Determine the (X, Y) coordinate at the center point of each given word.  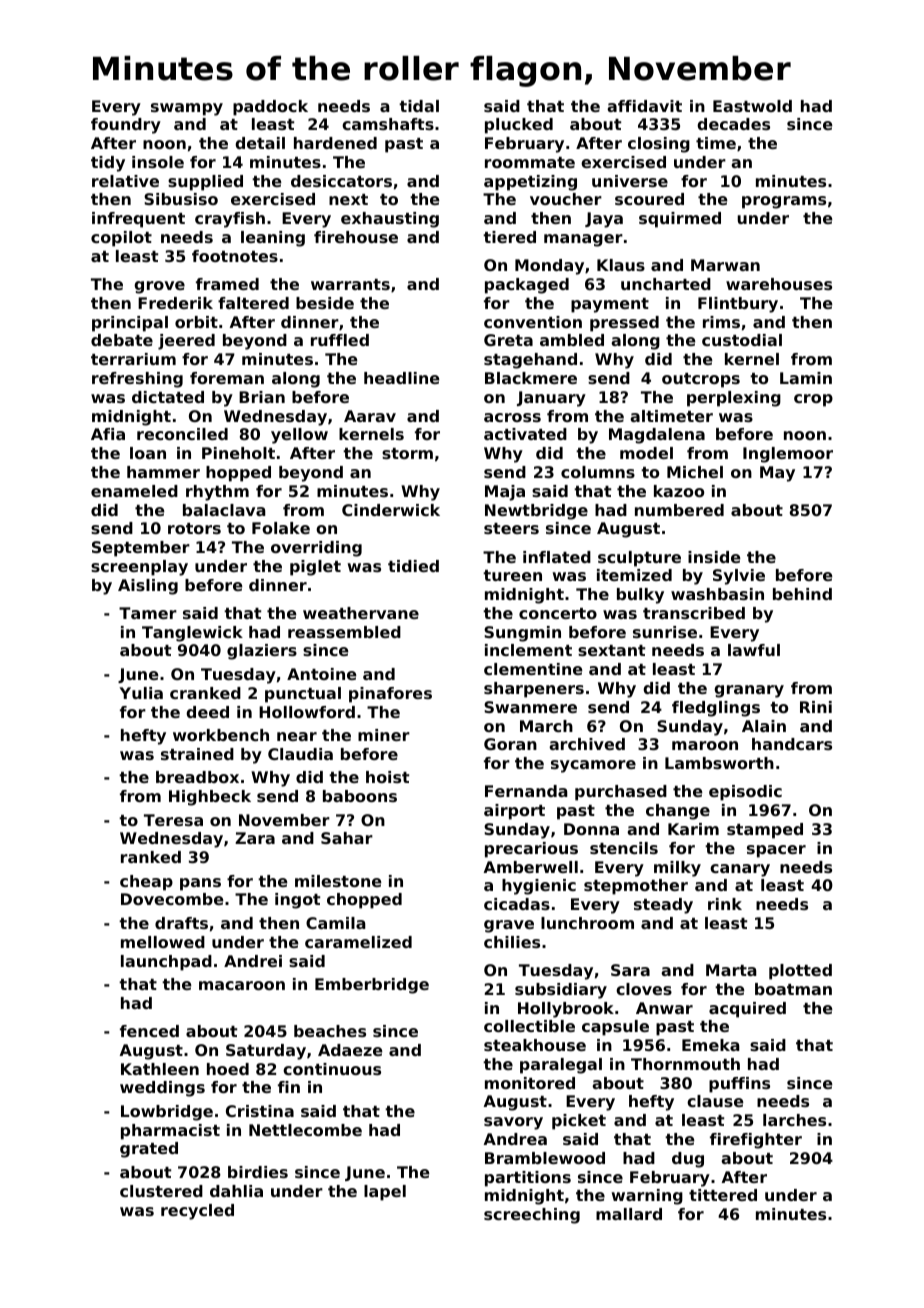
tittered (723, 1195)
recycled (197, 1212)
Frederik (175, 303)
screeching (532, 1216)
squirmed (680, 220)
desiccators (341, 181)
